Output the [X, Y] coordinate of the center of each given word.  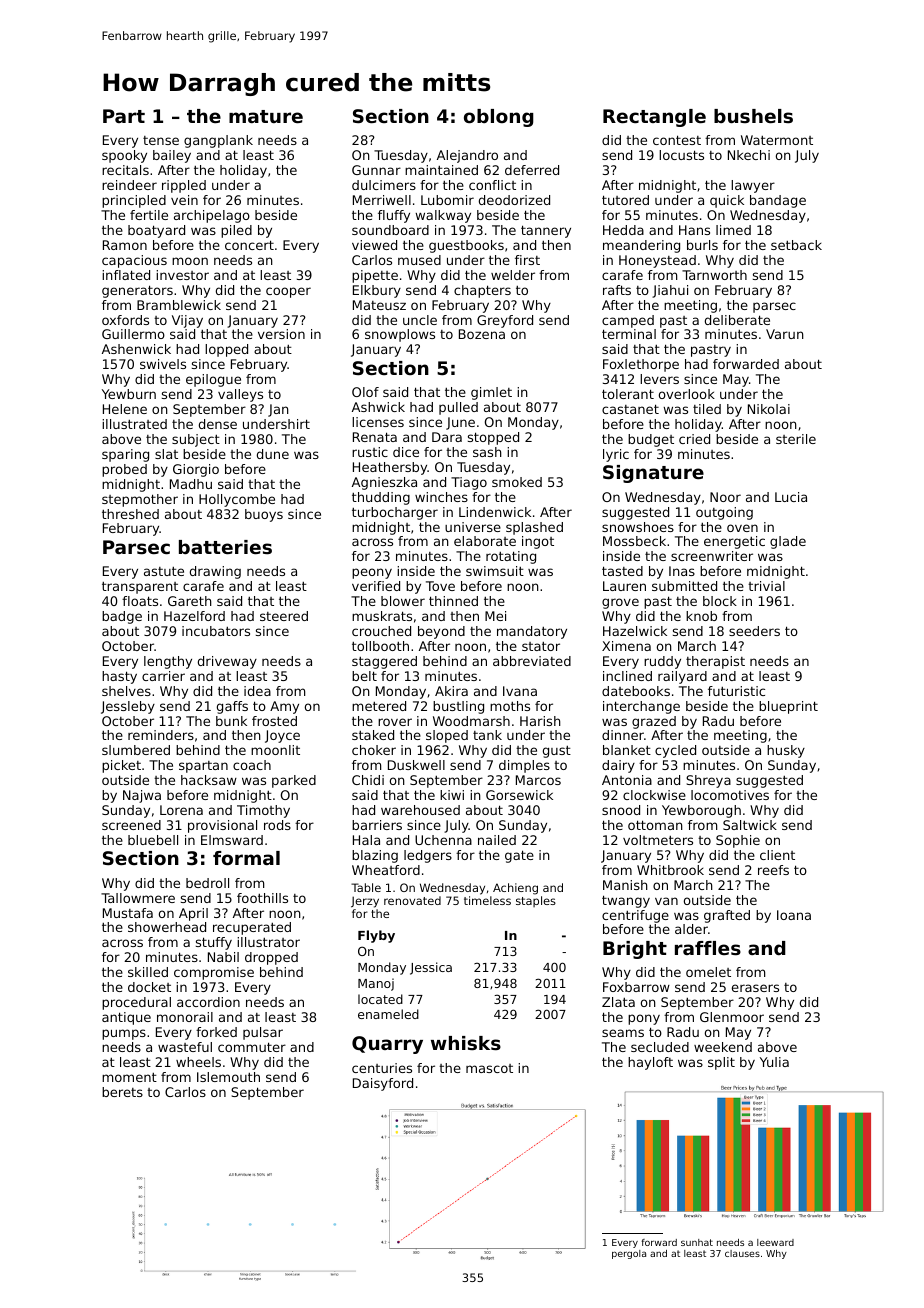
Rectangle [654, 118]
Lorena [181, 810]
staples [536, 901]
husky [786, 751]
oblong [499, 118]
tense [161, 140]
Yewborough [701, 811]
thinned [453, 601]
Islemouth [228, 1077]
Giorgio [196, 470]
